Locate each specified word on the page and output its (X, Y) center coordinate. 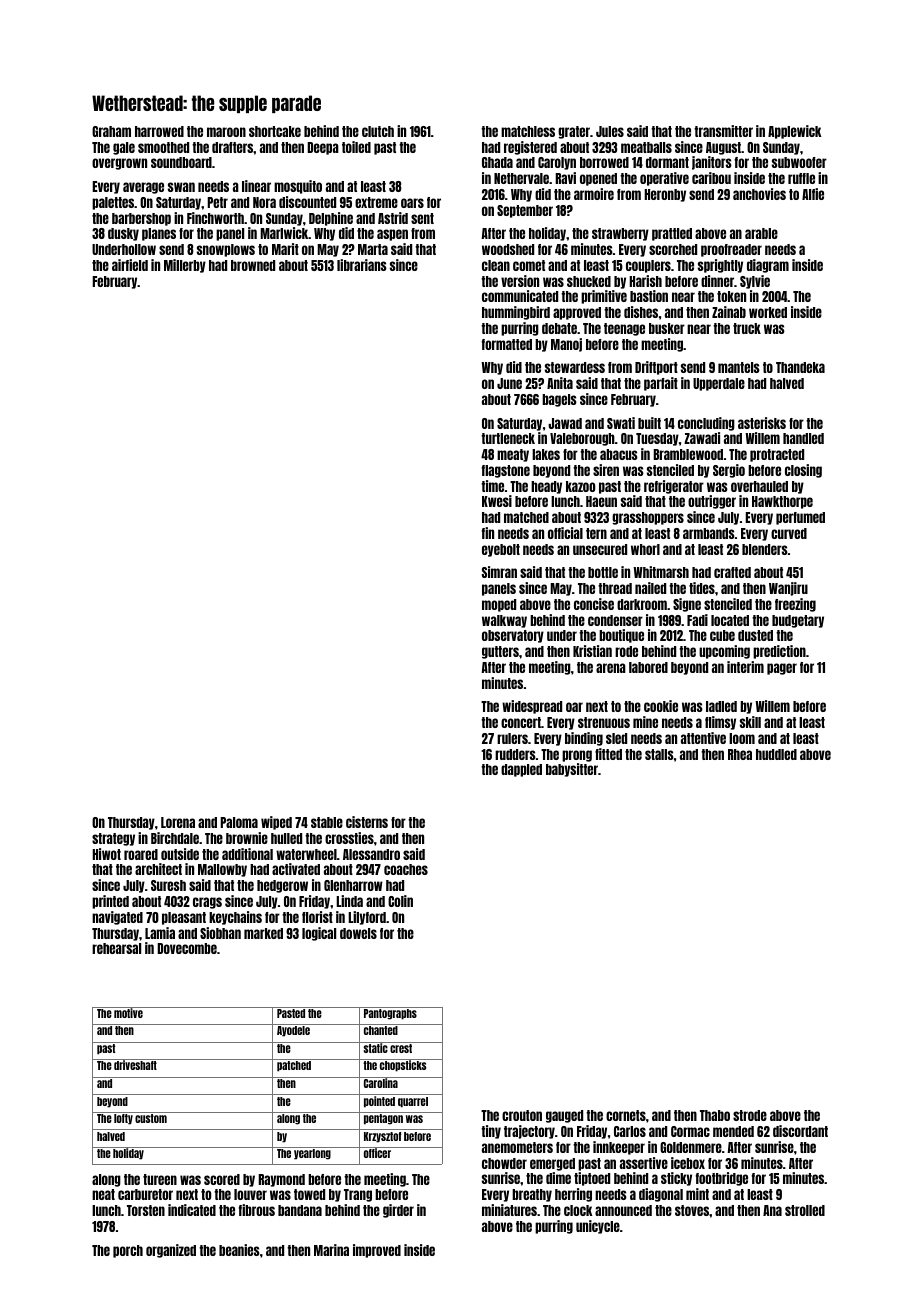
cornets (626, 1115)
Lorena (178, 822)
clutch (378, 131)
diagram (768, 266)
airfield (130, 265)
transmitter (723, 131)
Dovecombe (187, 948)
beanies (239, 1250)
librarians (362, 265)
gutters (500, 652)
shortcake (275, 131)
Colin (400, 901)
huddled (776, 754)
